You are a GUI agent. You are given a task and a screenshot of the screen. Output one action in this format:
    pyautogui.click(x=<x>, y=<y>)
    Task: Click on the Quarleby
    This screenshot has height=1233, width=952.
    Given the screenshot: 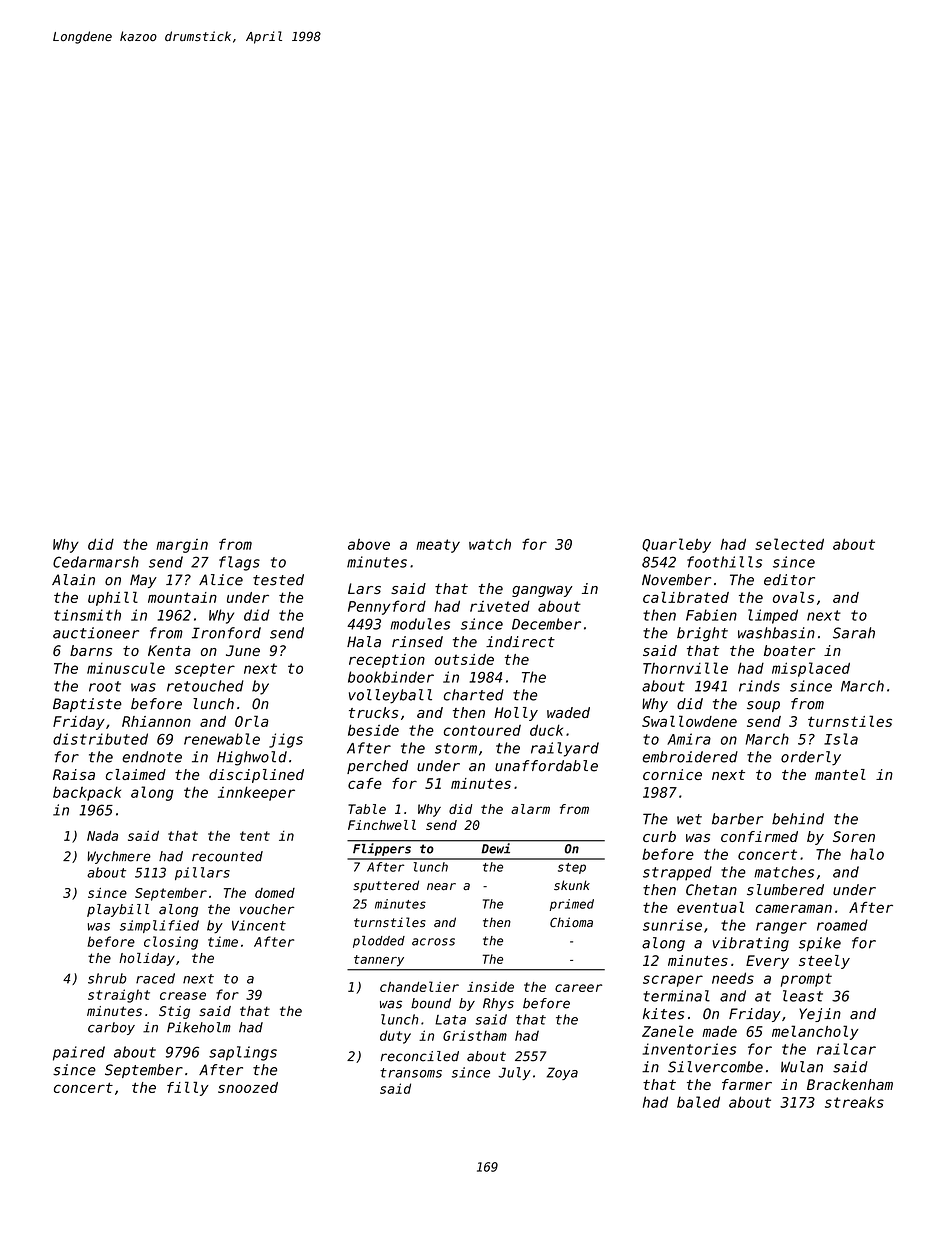 What is the action you would take?
    pyautogui.click(x=676, y=545)
